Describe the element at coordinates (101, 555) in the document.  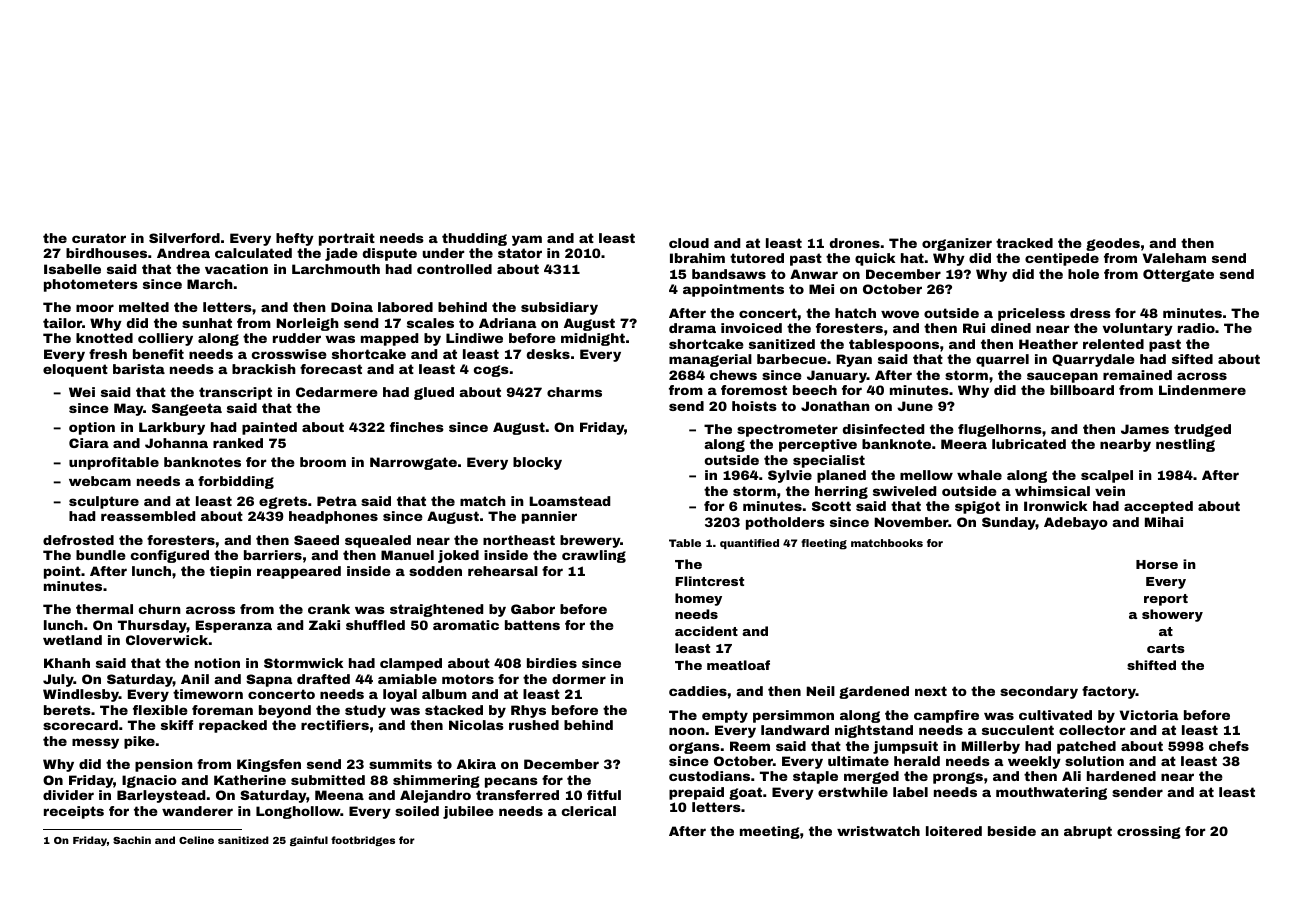
I see `bundle` at that location.
